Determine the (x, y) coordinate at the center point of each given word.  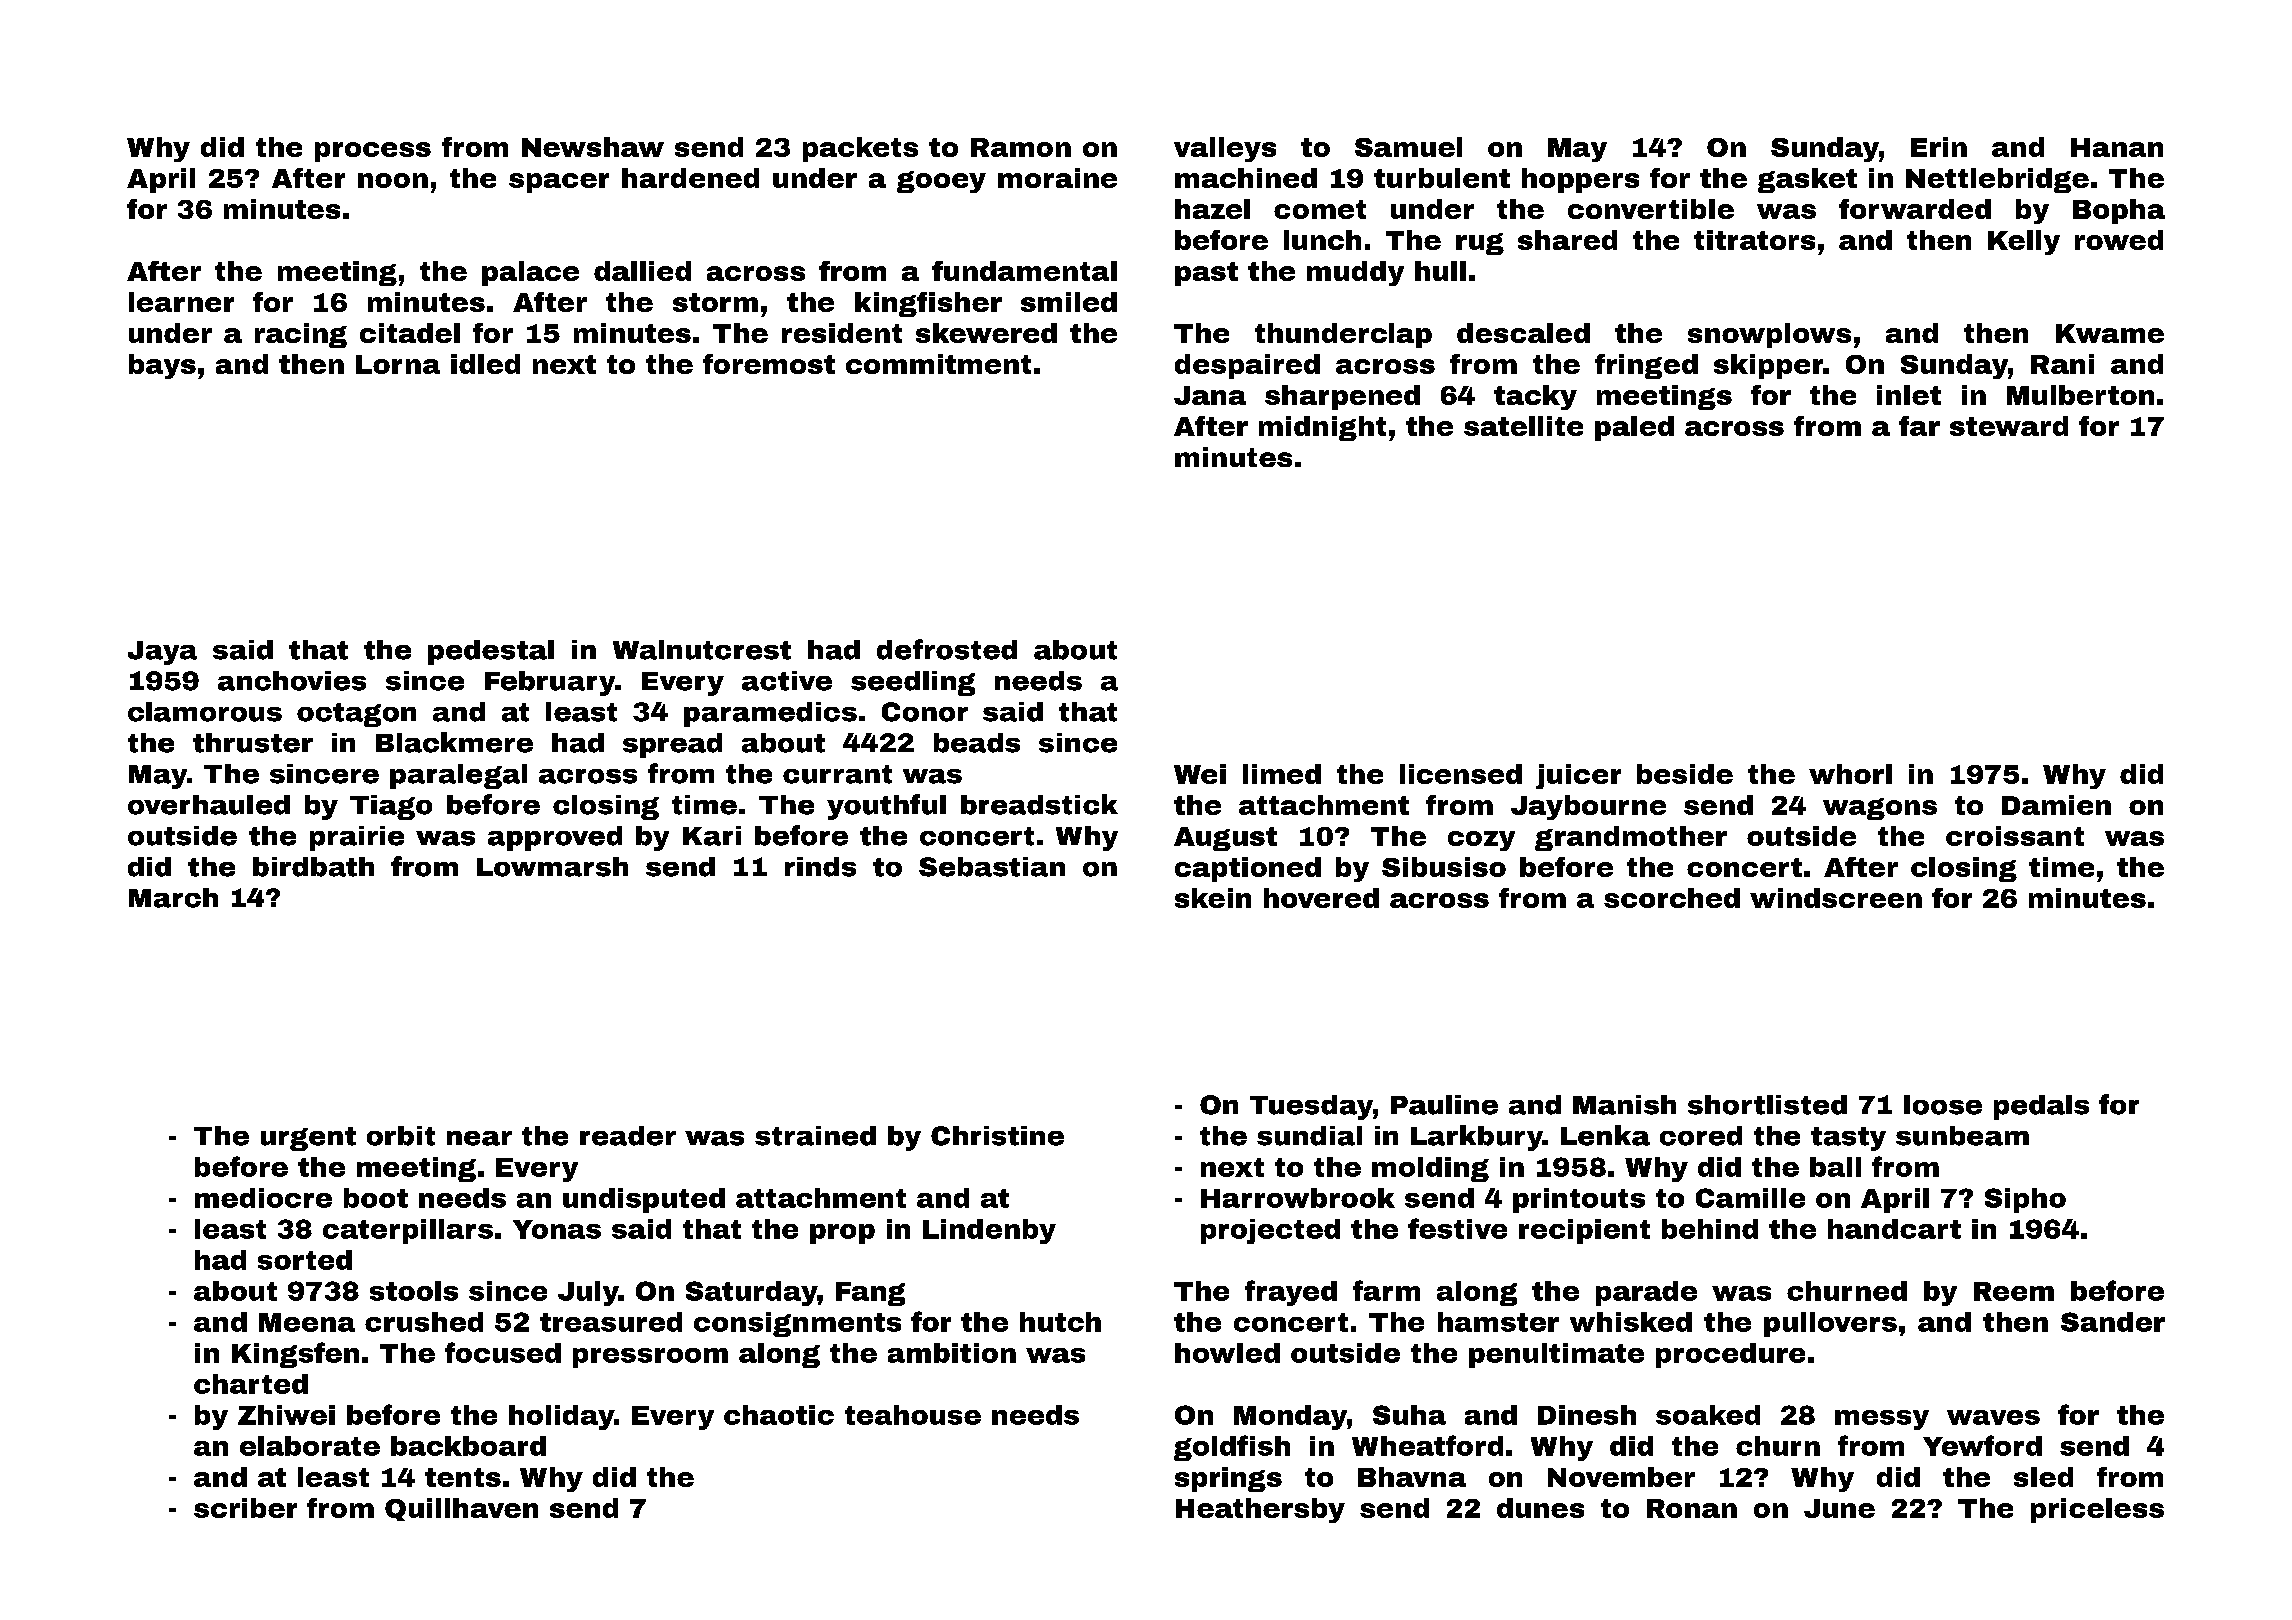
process (373, 152)
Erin (1939, 147)
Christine (997, 1136)
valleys (1225, 149)
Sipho (2025, 1200)
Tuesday (1311, 1107)
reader (628, 1136)
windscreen (1836, 898)
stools (414, 1291)
